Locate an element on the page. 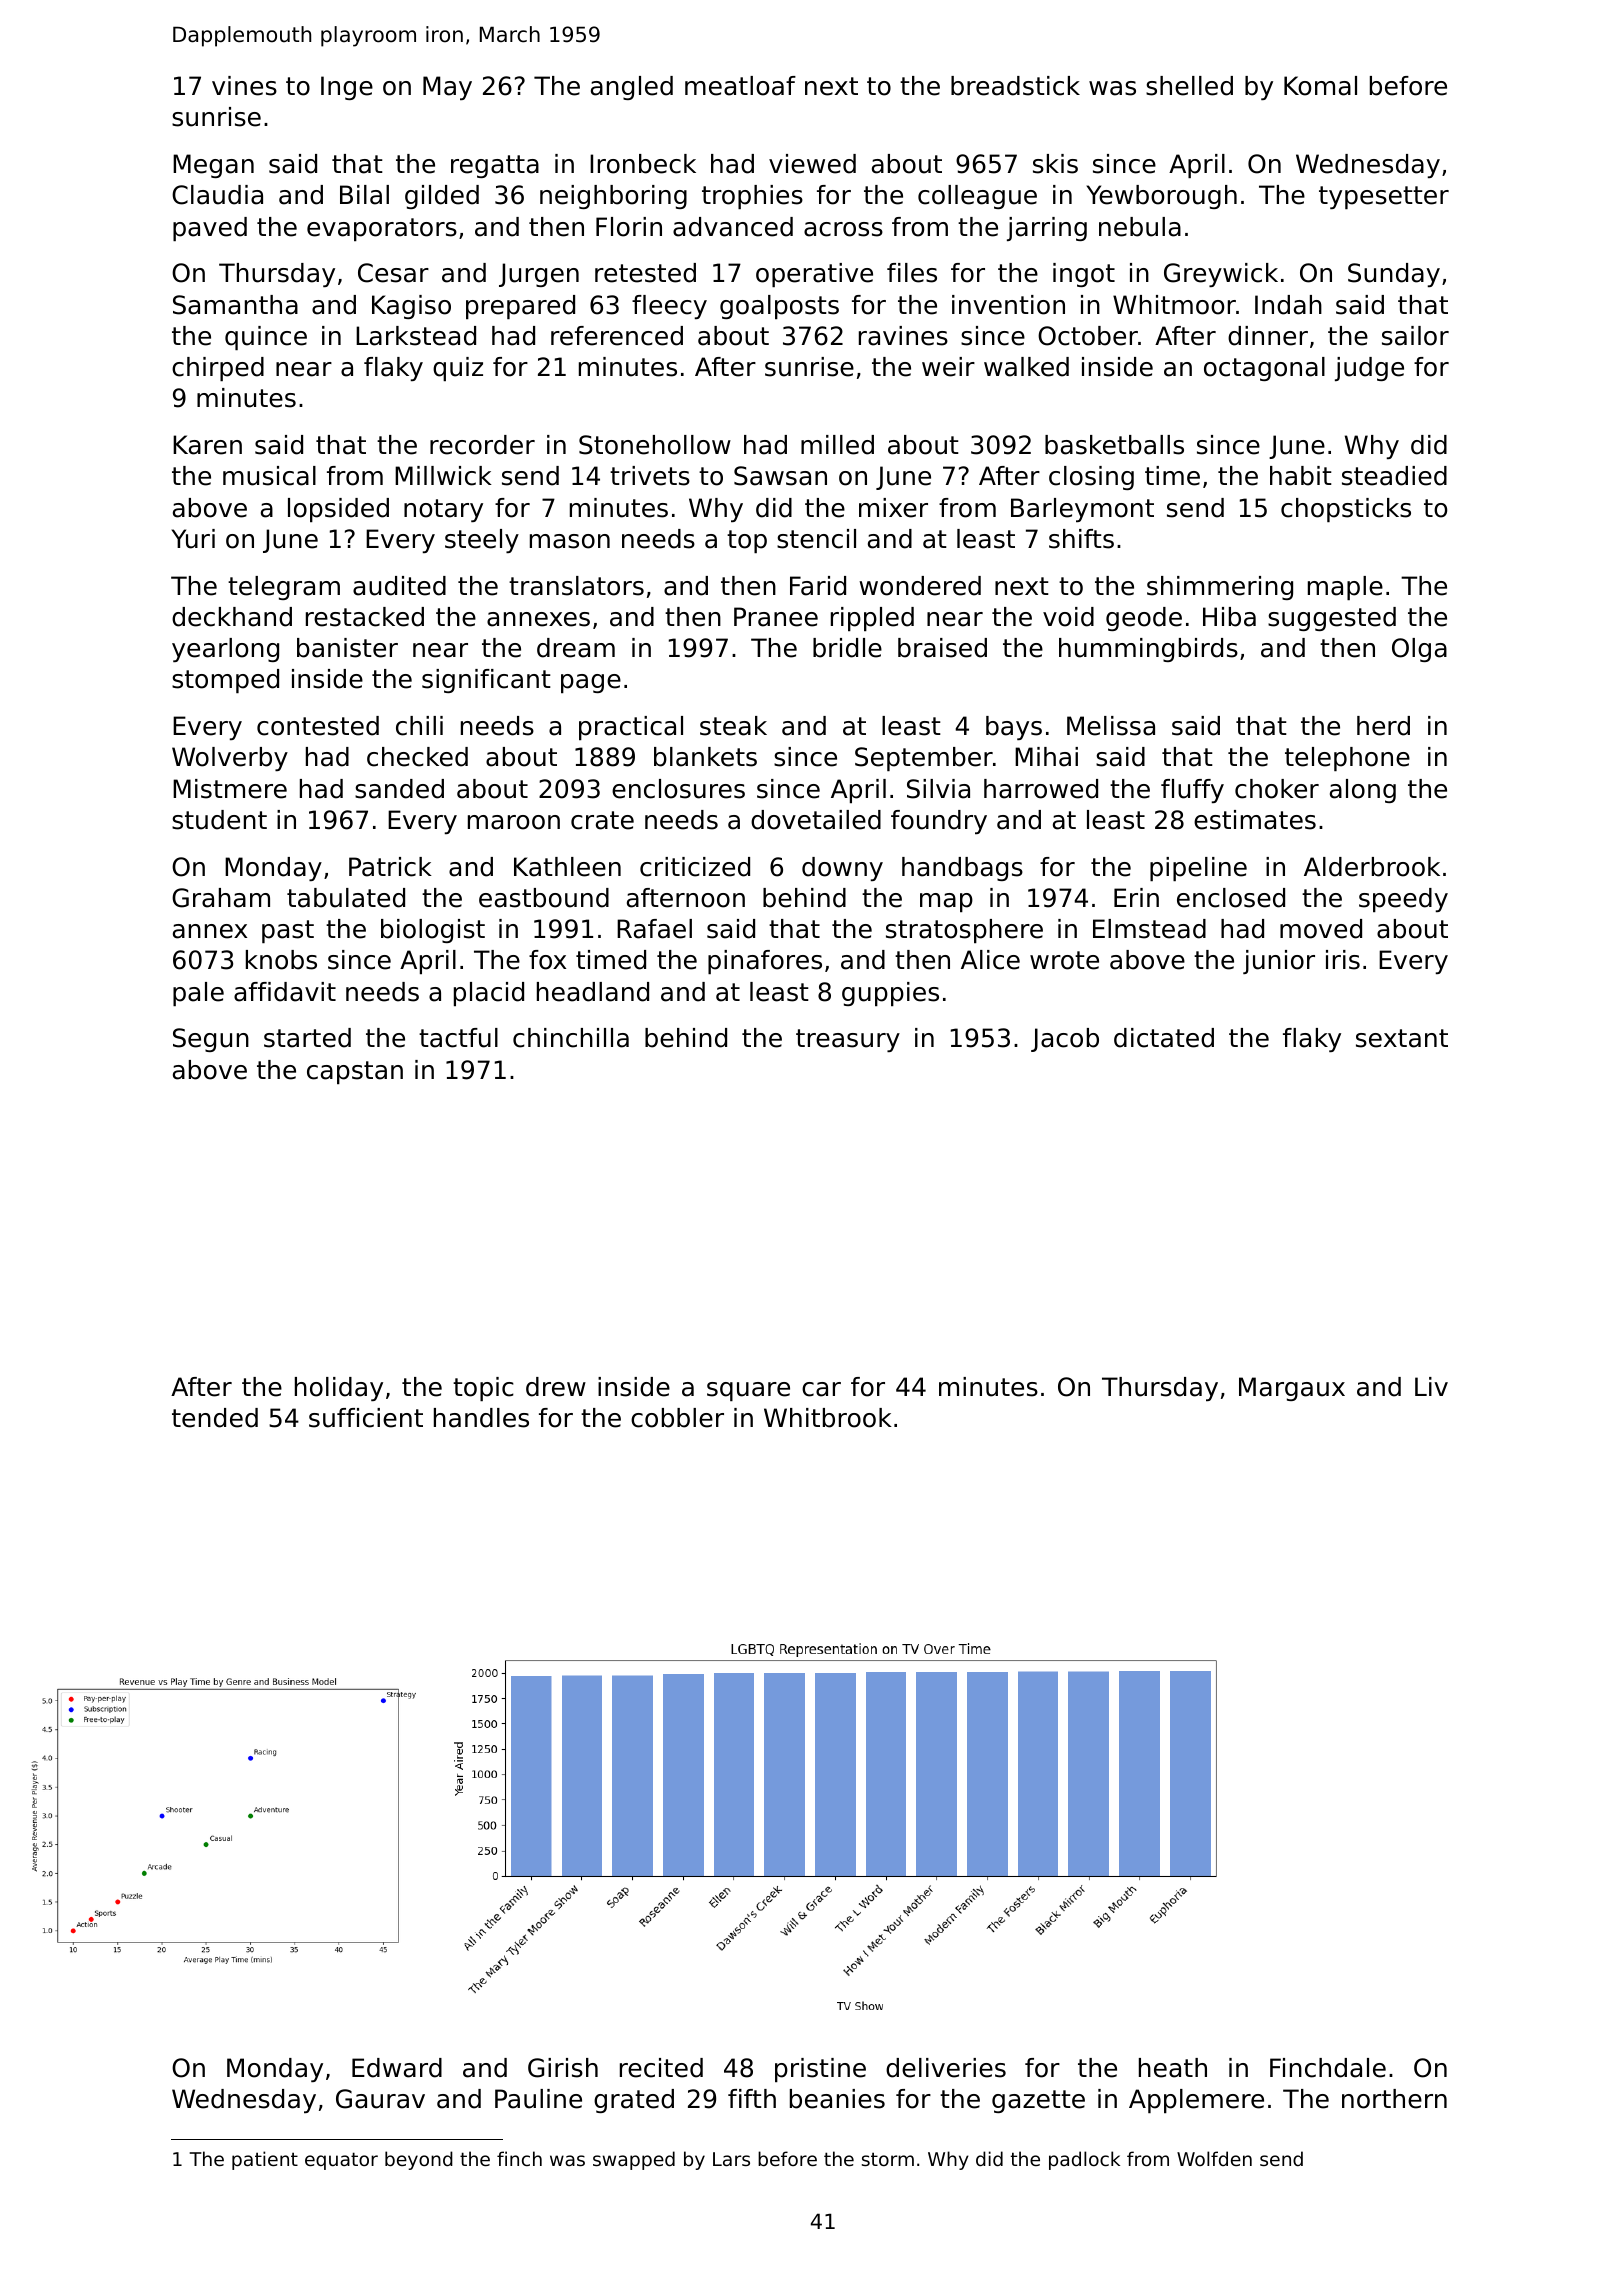 The width and height of the page is (1620, 2292). Edward is located at coordinates (397, 2068).
